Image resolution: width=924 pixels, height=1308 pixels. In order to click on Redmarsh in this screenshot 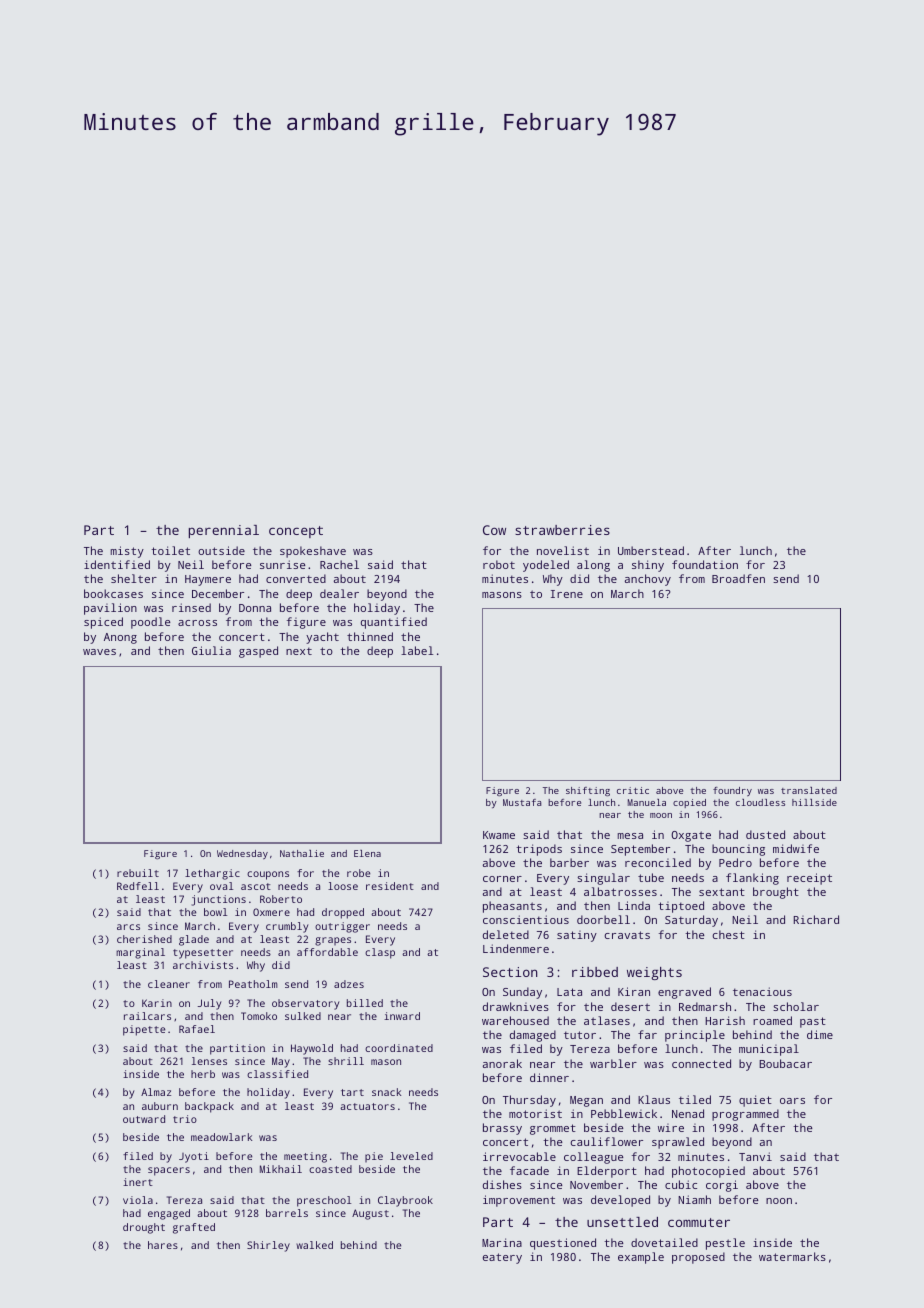, I will do `click(705, 1006)`.
